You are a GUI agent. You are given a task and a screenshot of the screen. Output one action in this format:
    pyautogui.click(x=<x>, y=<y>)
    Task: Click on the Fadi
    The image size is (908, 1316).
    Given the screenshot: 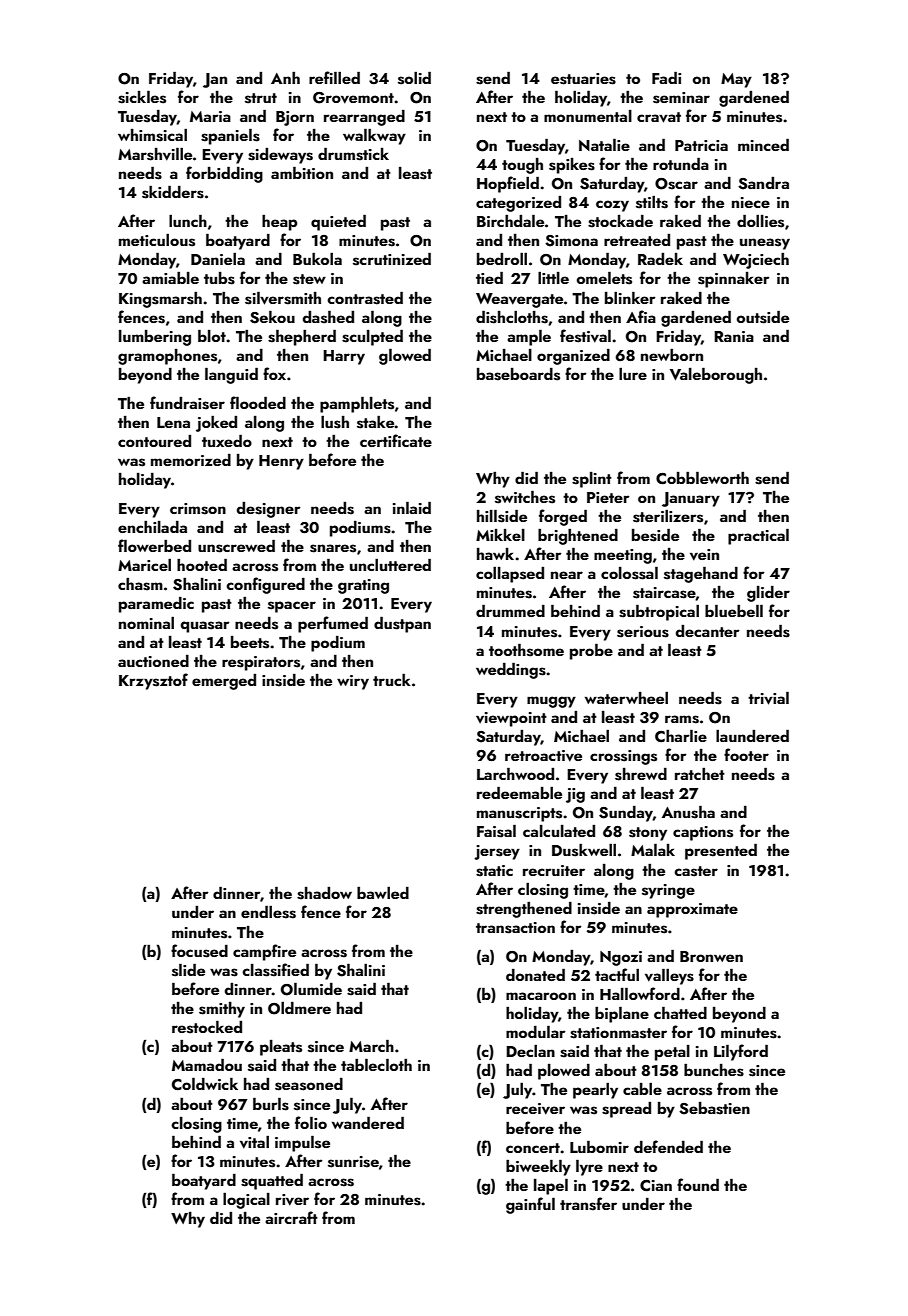 What is the action you would take?
    pyautogui.click(x=666, y=78)
